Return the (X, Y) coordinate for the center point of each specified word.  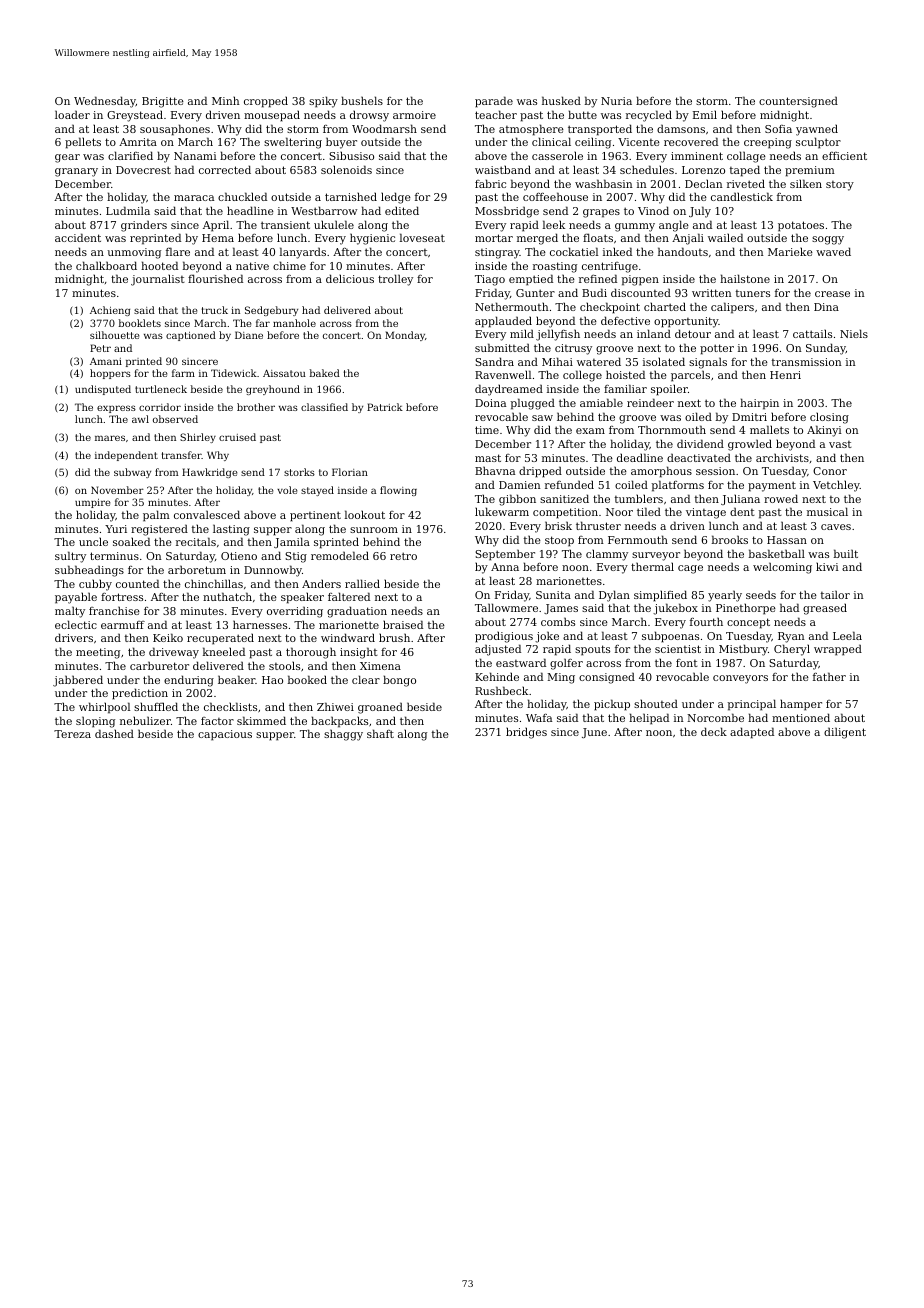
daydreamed (509, 390)
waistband (503, 169)
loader (72, 114)
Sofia (778, 129)
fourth (706, 621)
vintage (706, 513)
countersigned (798, 102)
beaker (237, 679)
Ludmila (128, 210)
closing (829, 418)
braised (403, 624)
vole (287, 490)
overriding (295, 612)
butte (582, 114)
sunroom (374, 530)
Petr (100, 348)
